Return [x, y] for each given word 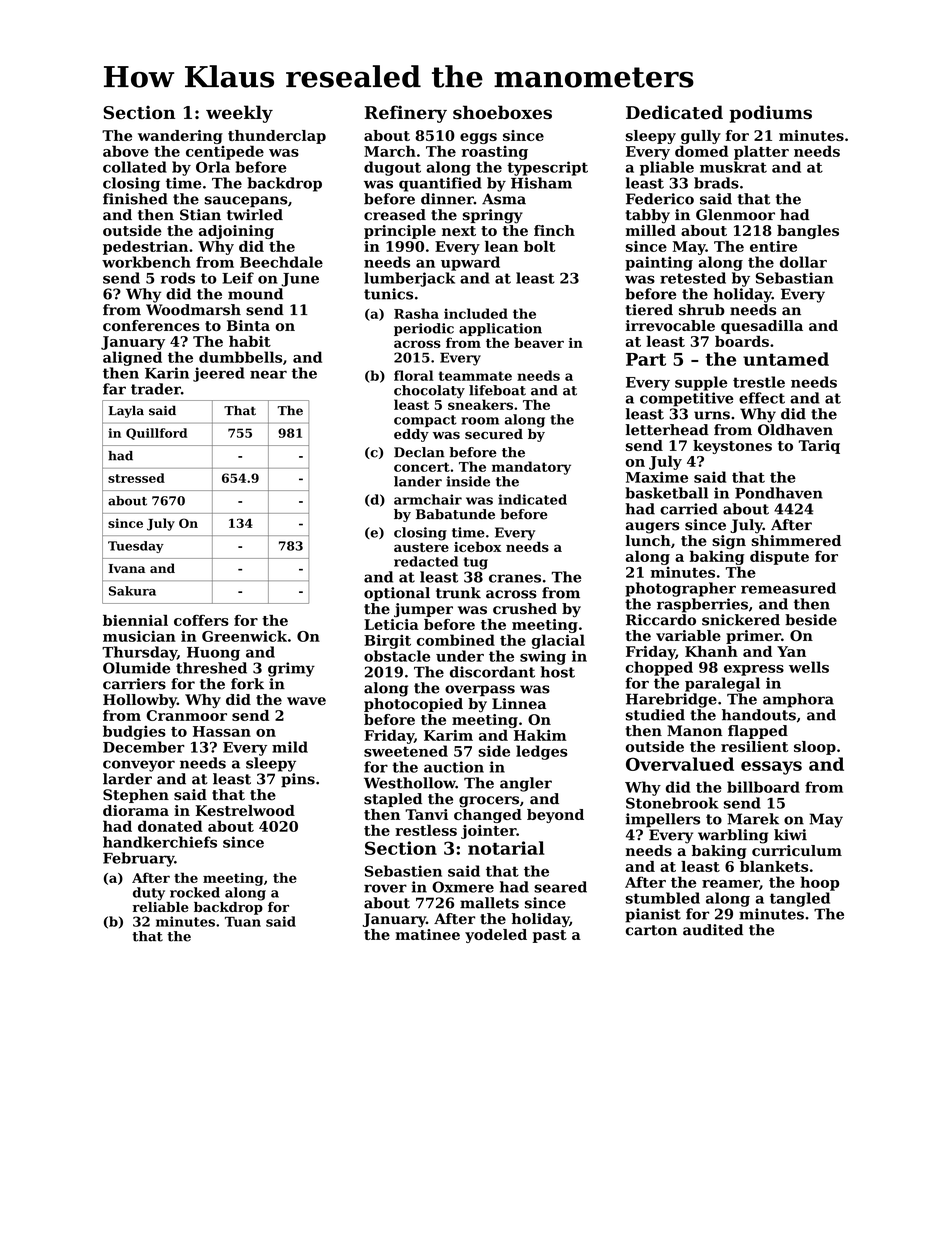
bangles [808, 232]
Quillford [156, 434]
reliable [161, 907]
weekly [239, 114]
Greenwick [244, 636]
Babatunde [455, 514]
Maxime [657, 477]
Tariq [819, 447]
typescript [547, 168]
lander [418, 481]
